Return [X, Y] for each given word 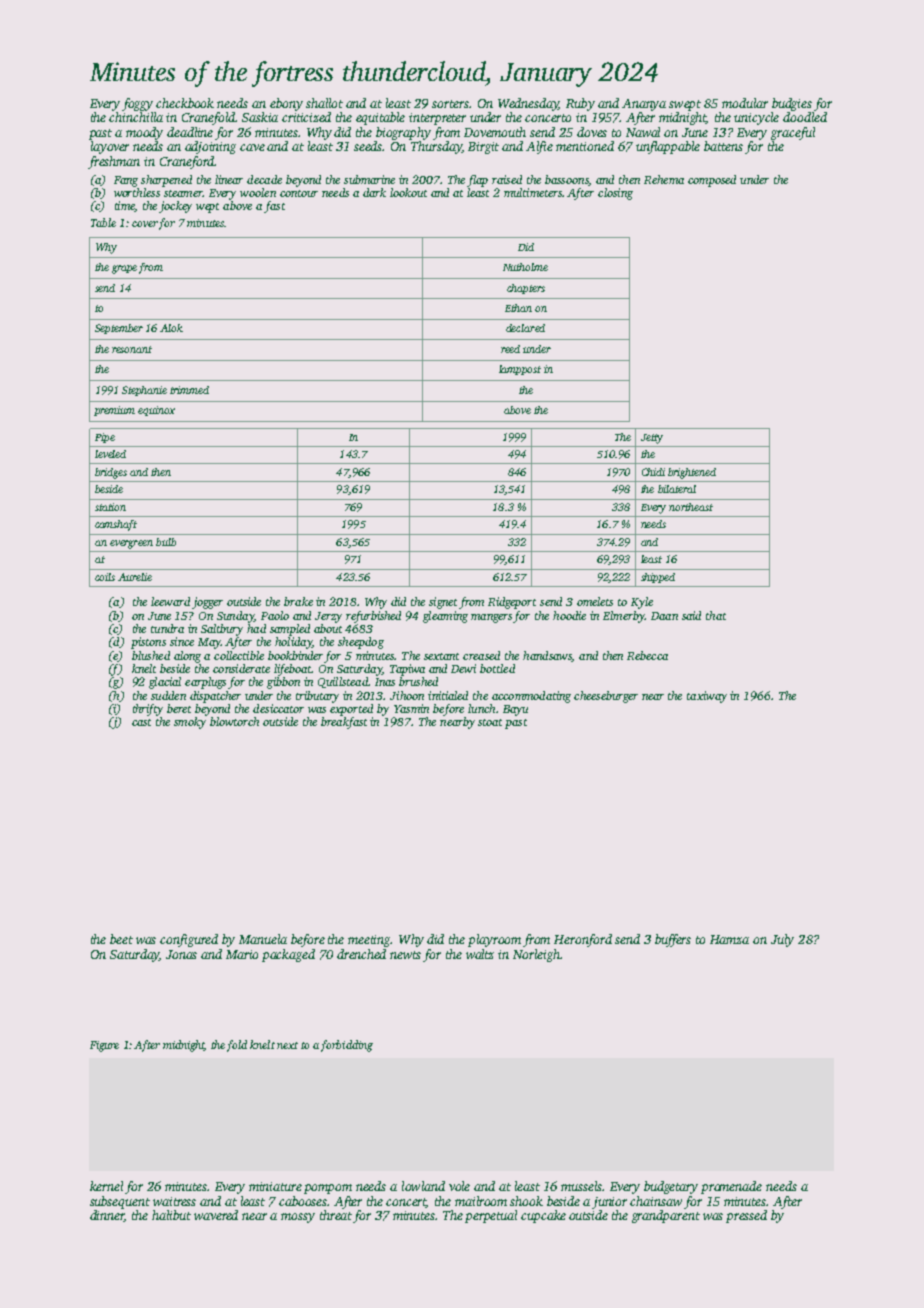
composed [712, 181]
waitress [174, 1201]
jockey [175, 207]
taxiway [707, 697]
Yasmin [411, 708]
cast [141, 722]
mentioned [585, 146]
